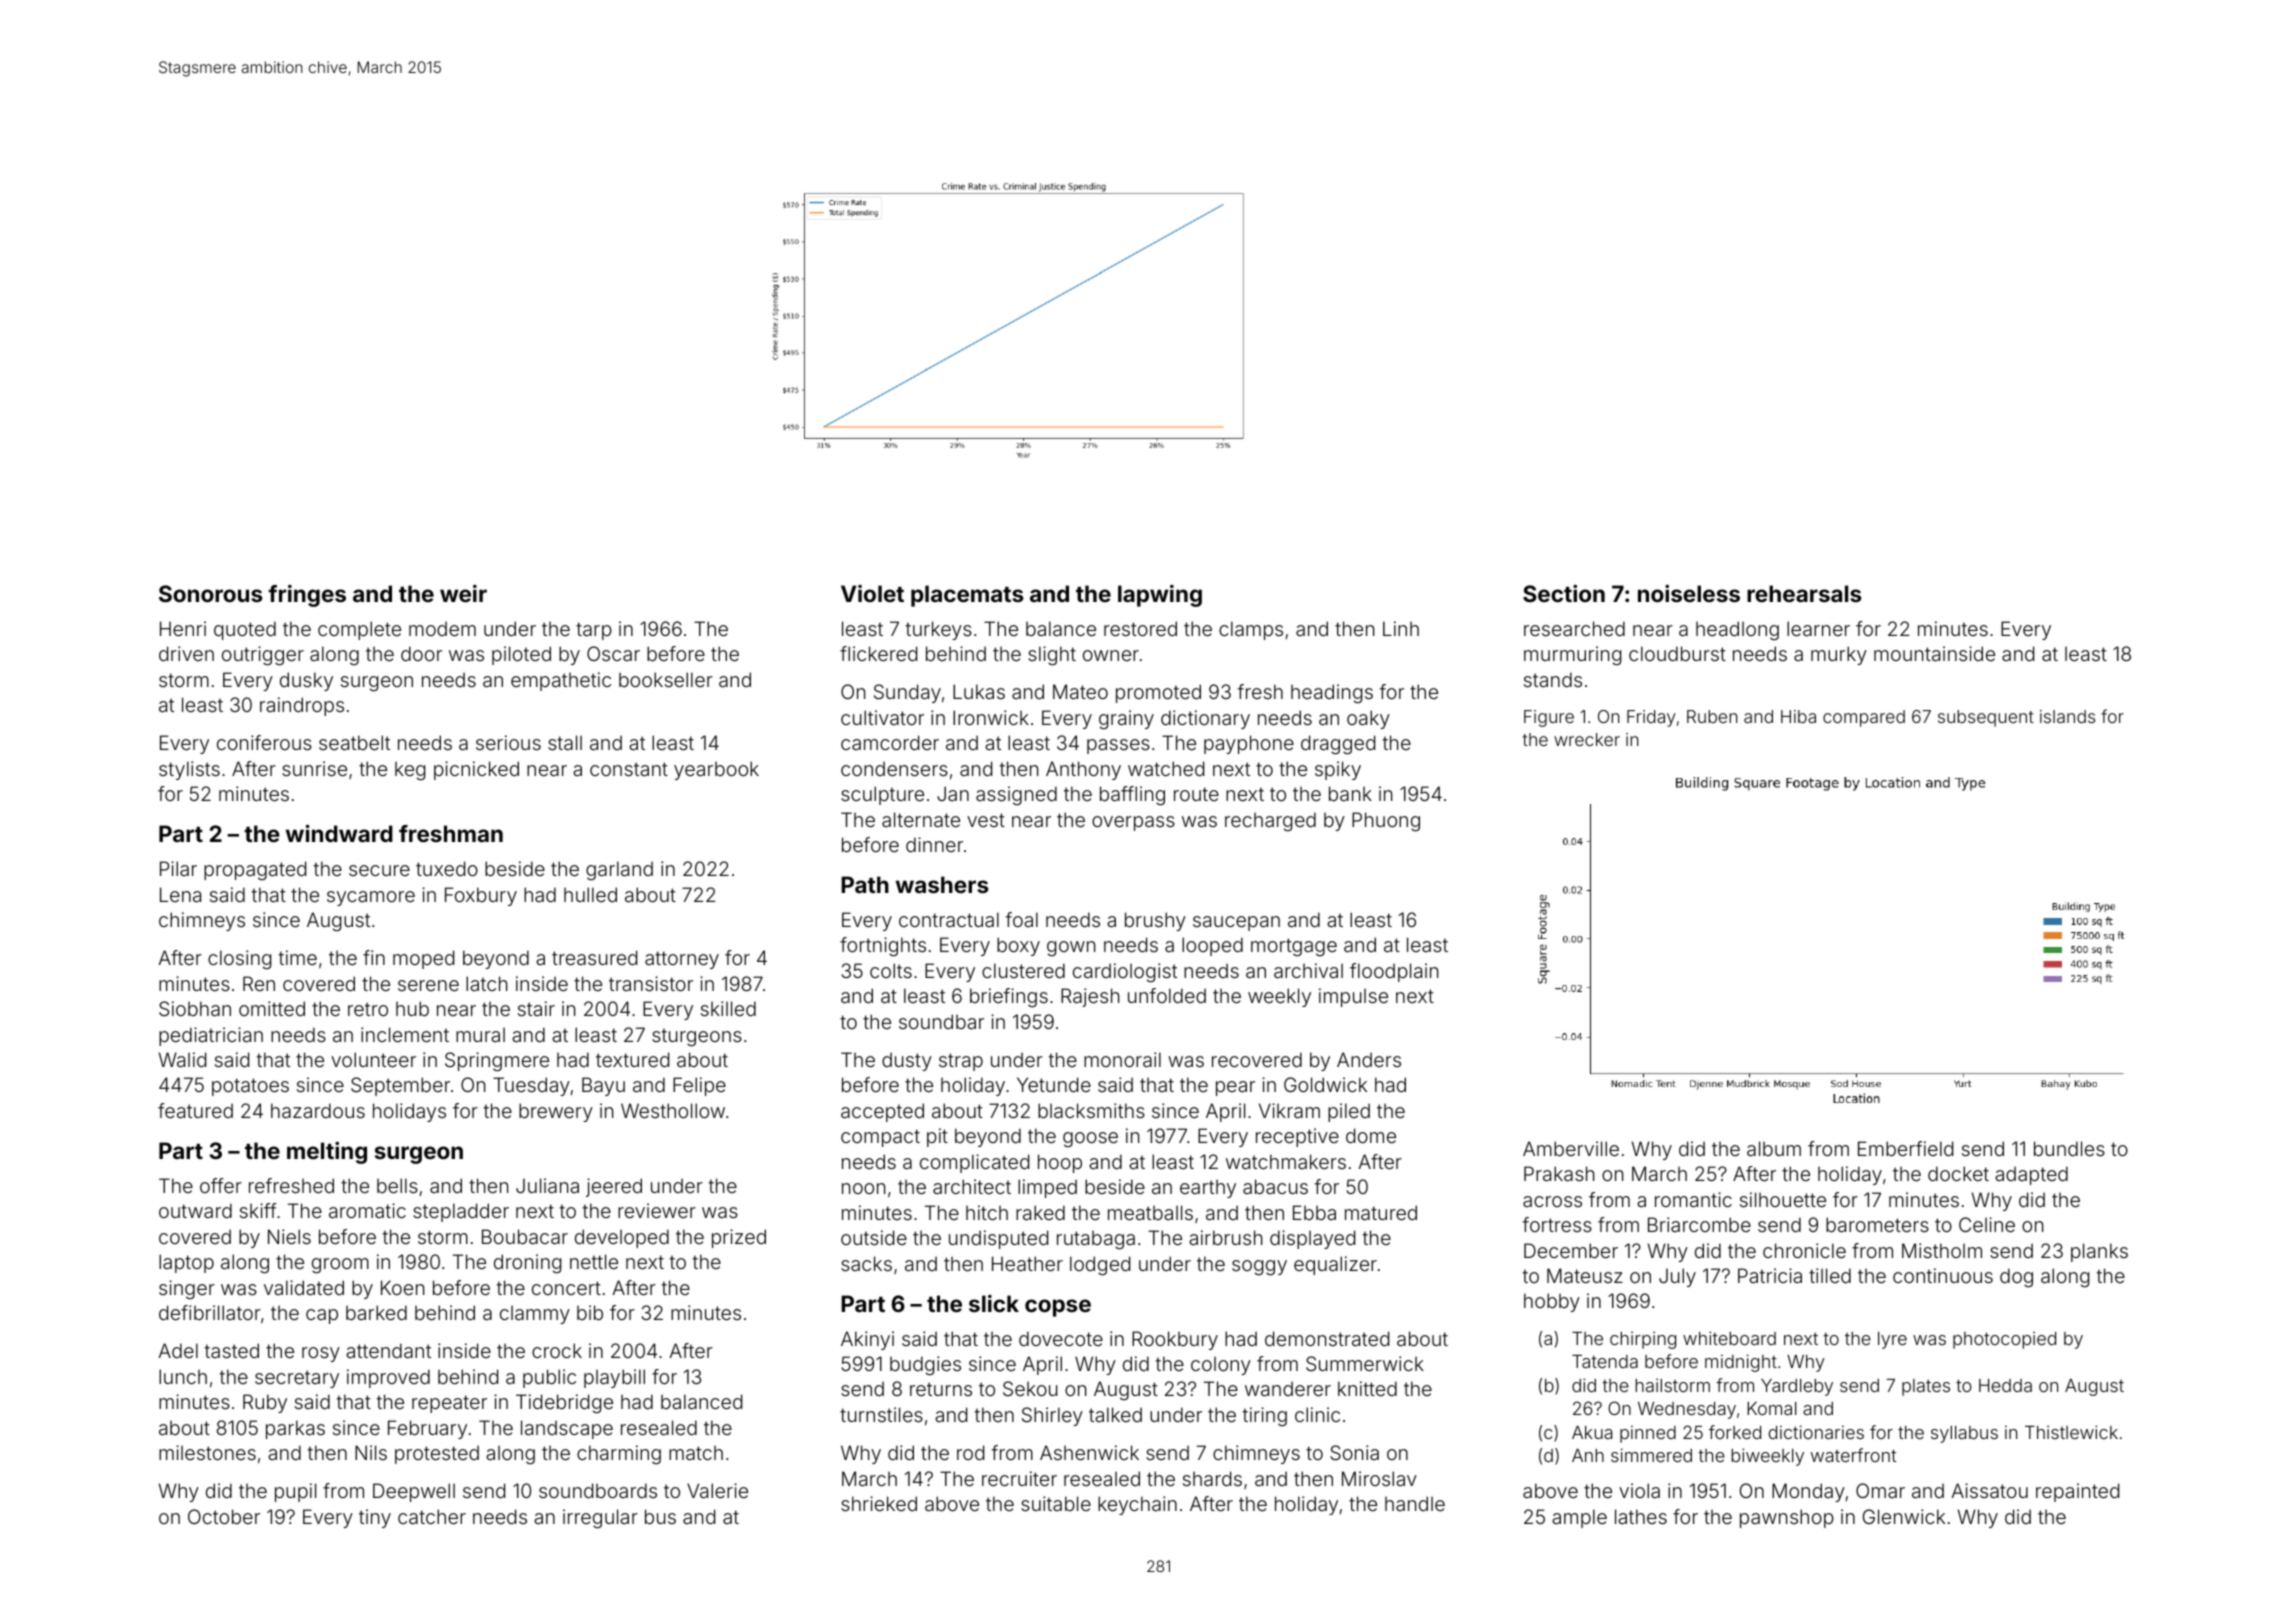 The height and width of the screenshot is (1620, 2292). Describe the element at coordinates (1839, 655) in the screenshot. I see `murky` at that location.
